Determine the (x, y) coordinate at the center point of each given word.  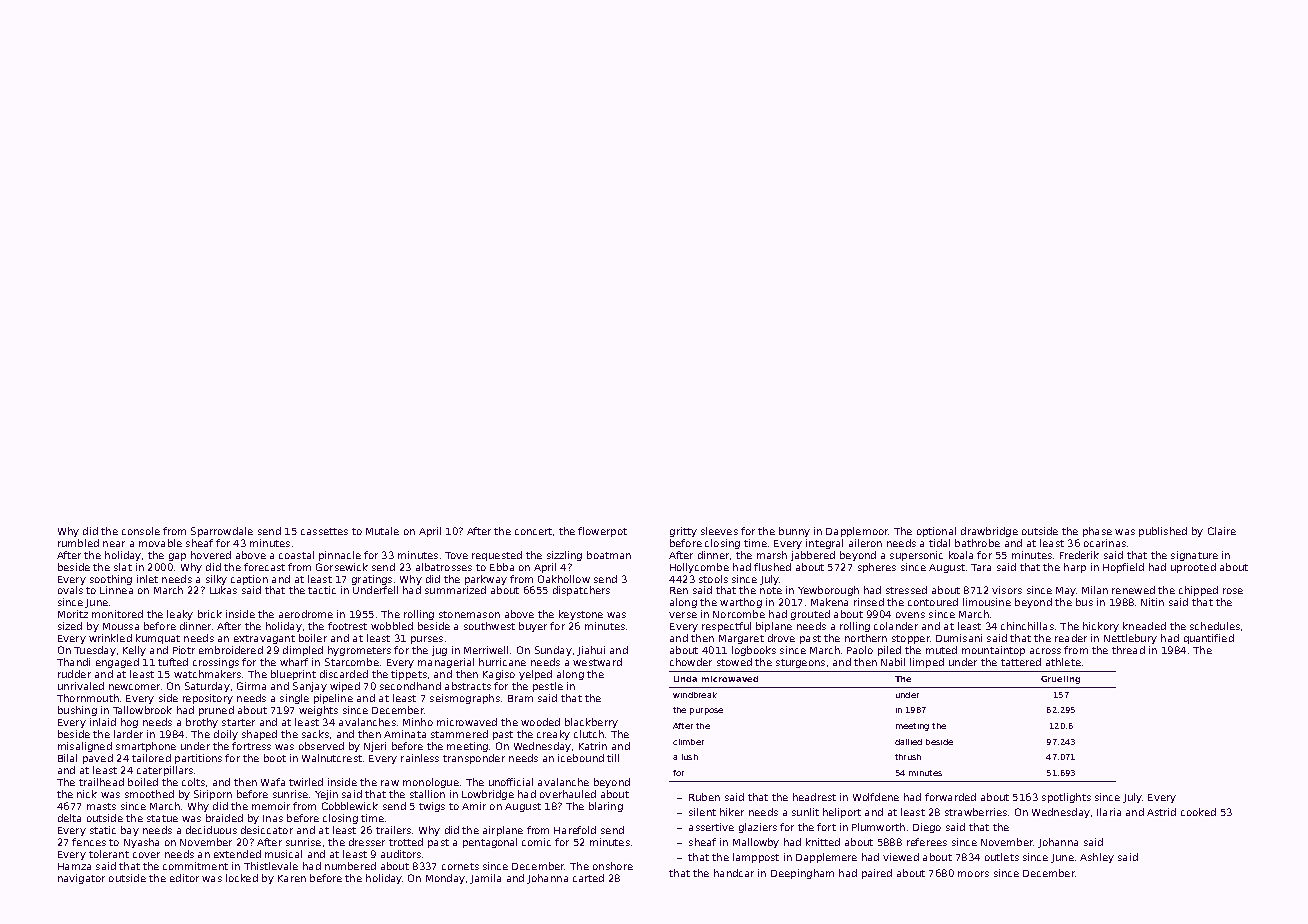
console (141, 531)
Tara (981, 567)
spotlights (1066, 798)
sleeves (719, 531)
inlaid (103, 722)
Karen (292, 878)
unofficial (511, 782)
